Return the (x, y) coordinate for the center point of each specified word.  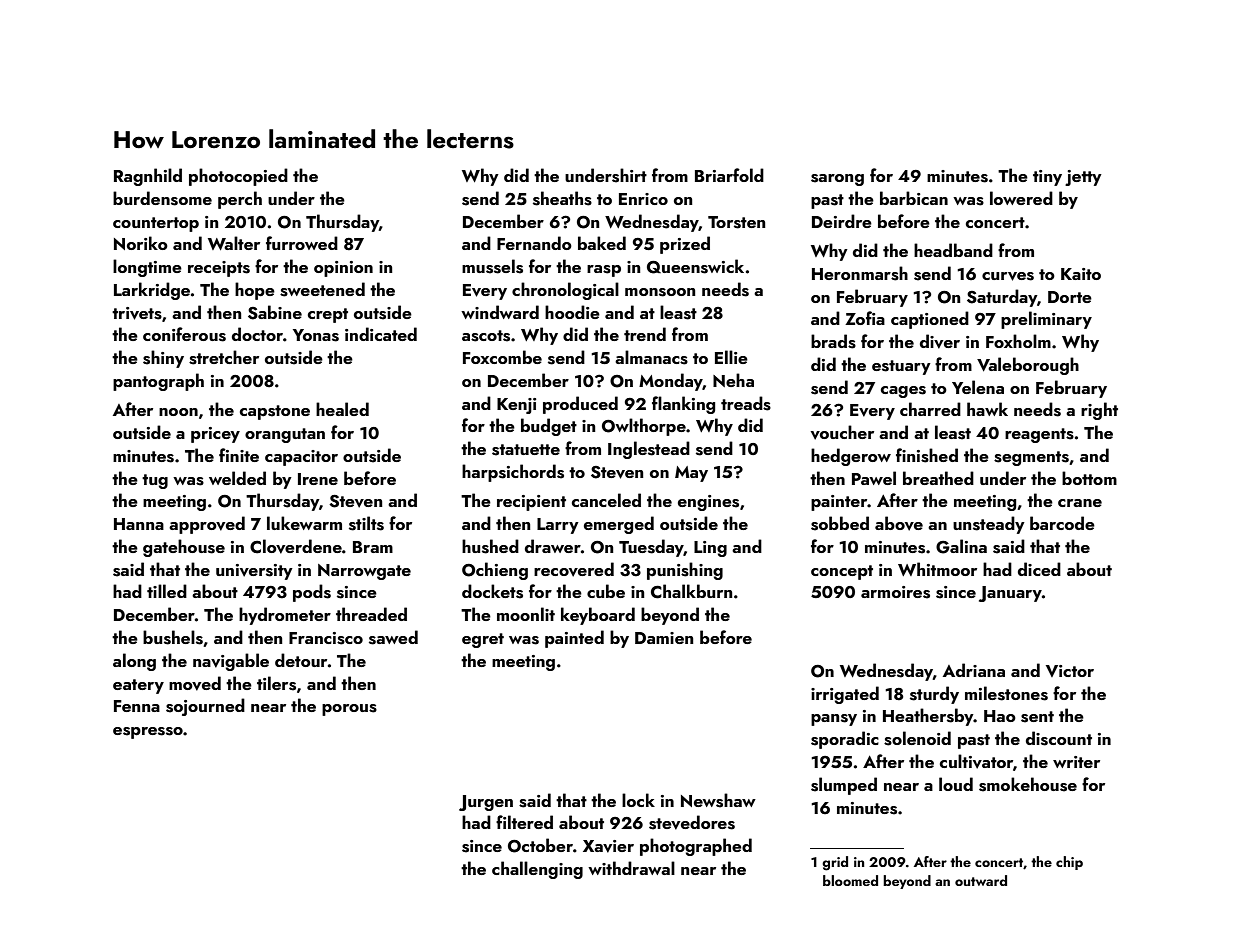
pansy (834, 720)
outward (981, 880)
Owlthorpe (644, 427)
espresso (148, 733)
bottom (1089, 478)
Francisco (326, 638)
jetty (1083, 178)
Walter (234, 243)
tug (155, 481)
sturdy (934, 695)
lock (638, 800)
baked (602, 243)
